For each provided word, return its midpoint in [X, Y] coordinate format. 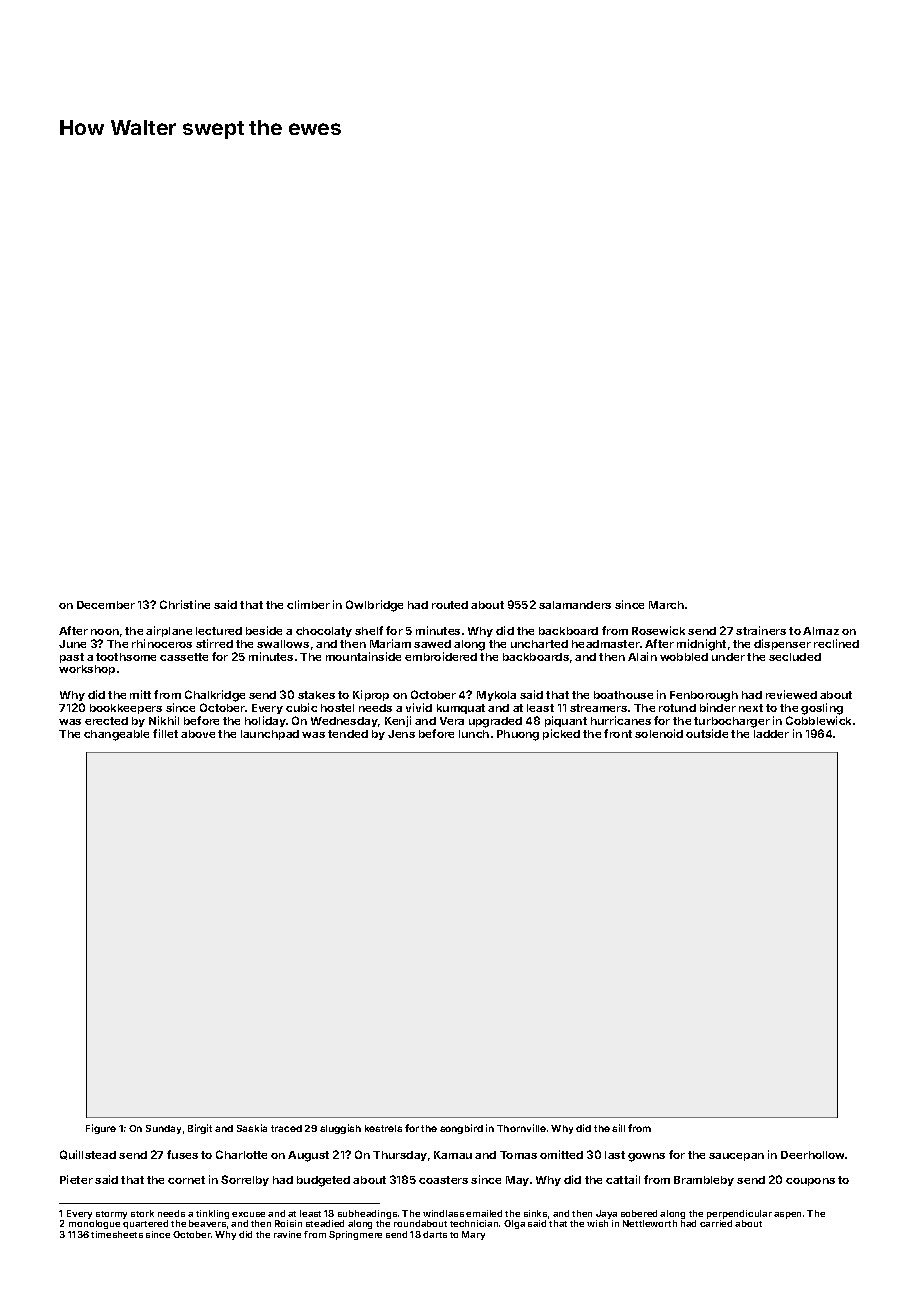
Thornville [521, 1128]
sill [618, 1128]
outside [707, 733]
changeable [116, 735]
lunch [474, 734]
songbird [461, 1129]
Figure [101, 1129]
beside [264, 630]
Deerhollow [813, 1155]
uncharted [539, 644]
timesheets [117, 1234]
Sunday [163, 1129]
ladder [771, 734]
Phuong [518, 735]
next [751, 708]
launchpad [270, 735]
